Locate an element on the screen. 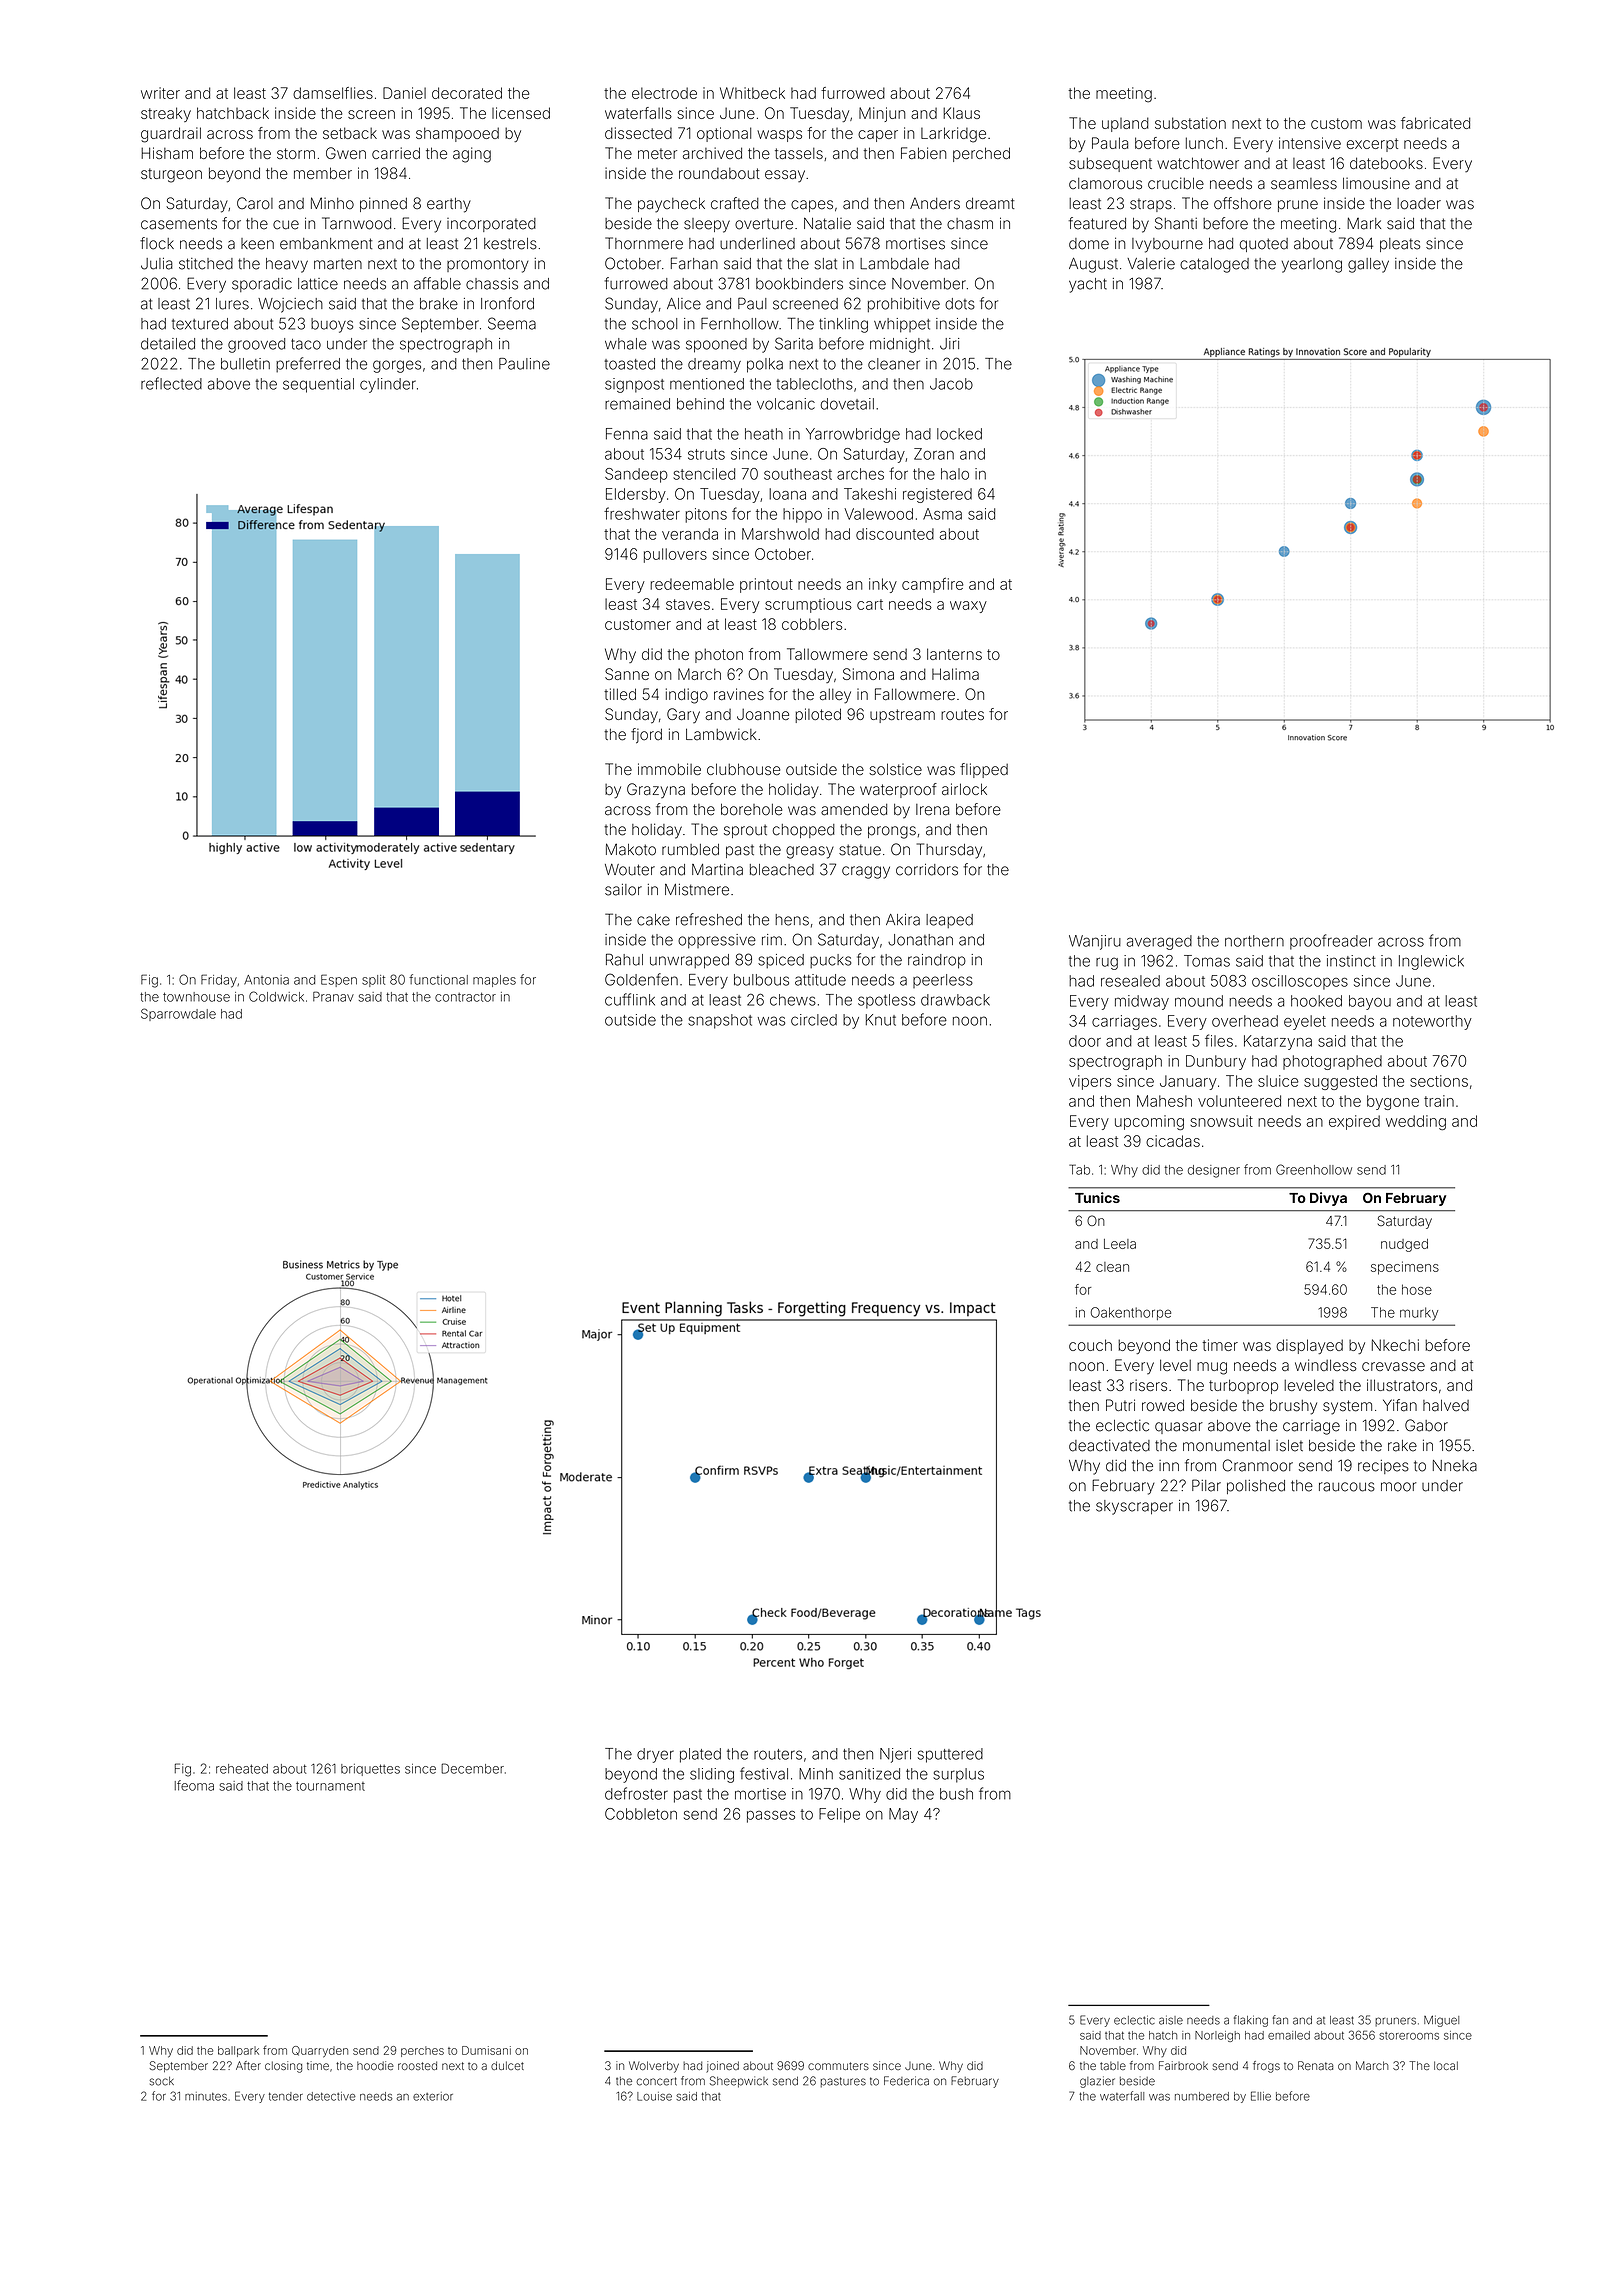 The image size is (1620, 2292). noteworthy is located at coordinates (1432, 1022).
